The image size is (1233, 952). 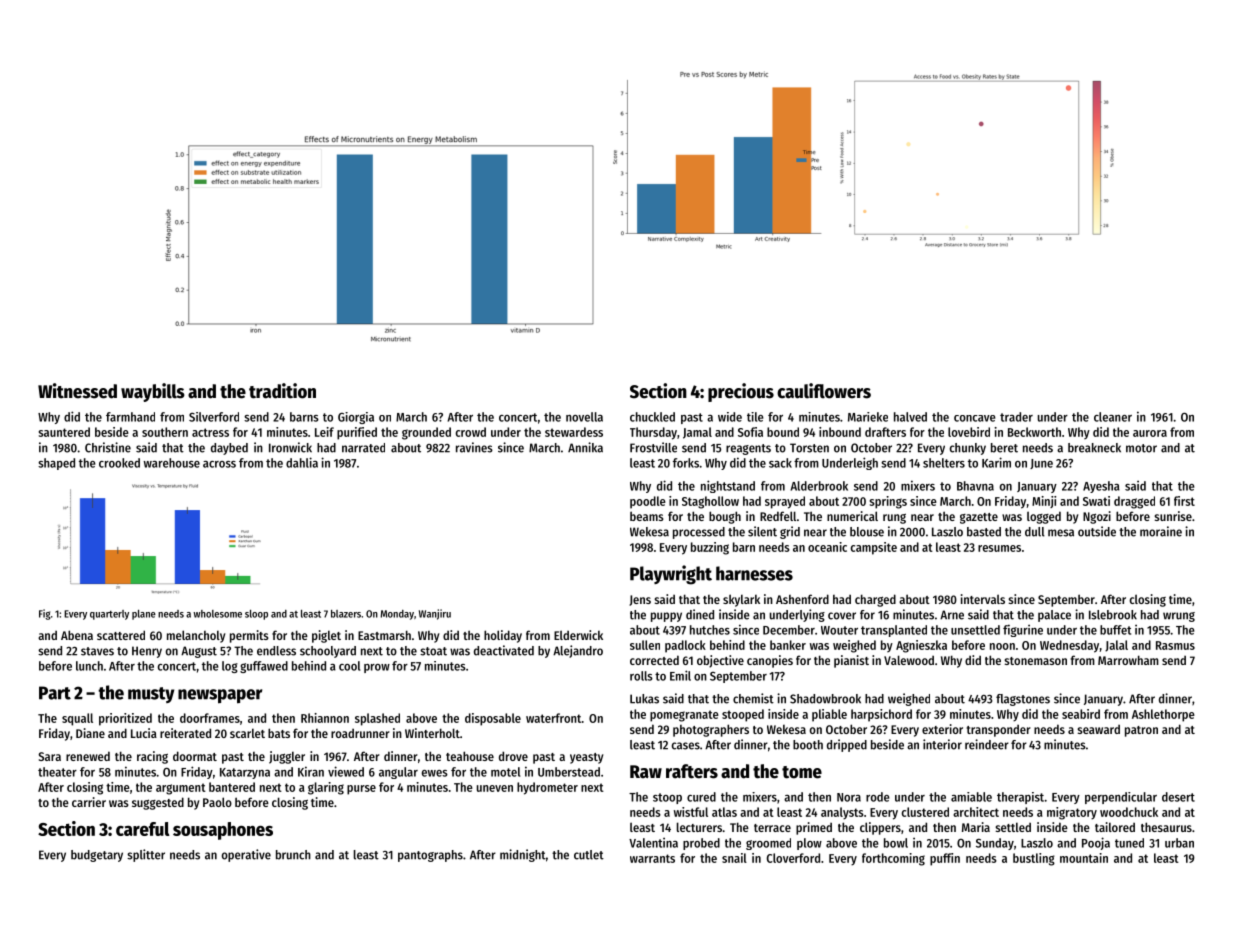 I want to click on Islebrook, so click(x=1113, y=615).
